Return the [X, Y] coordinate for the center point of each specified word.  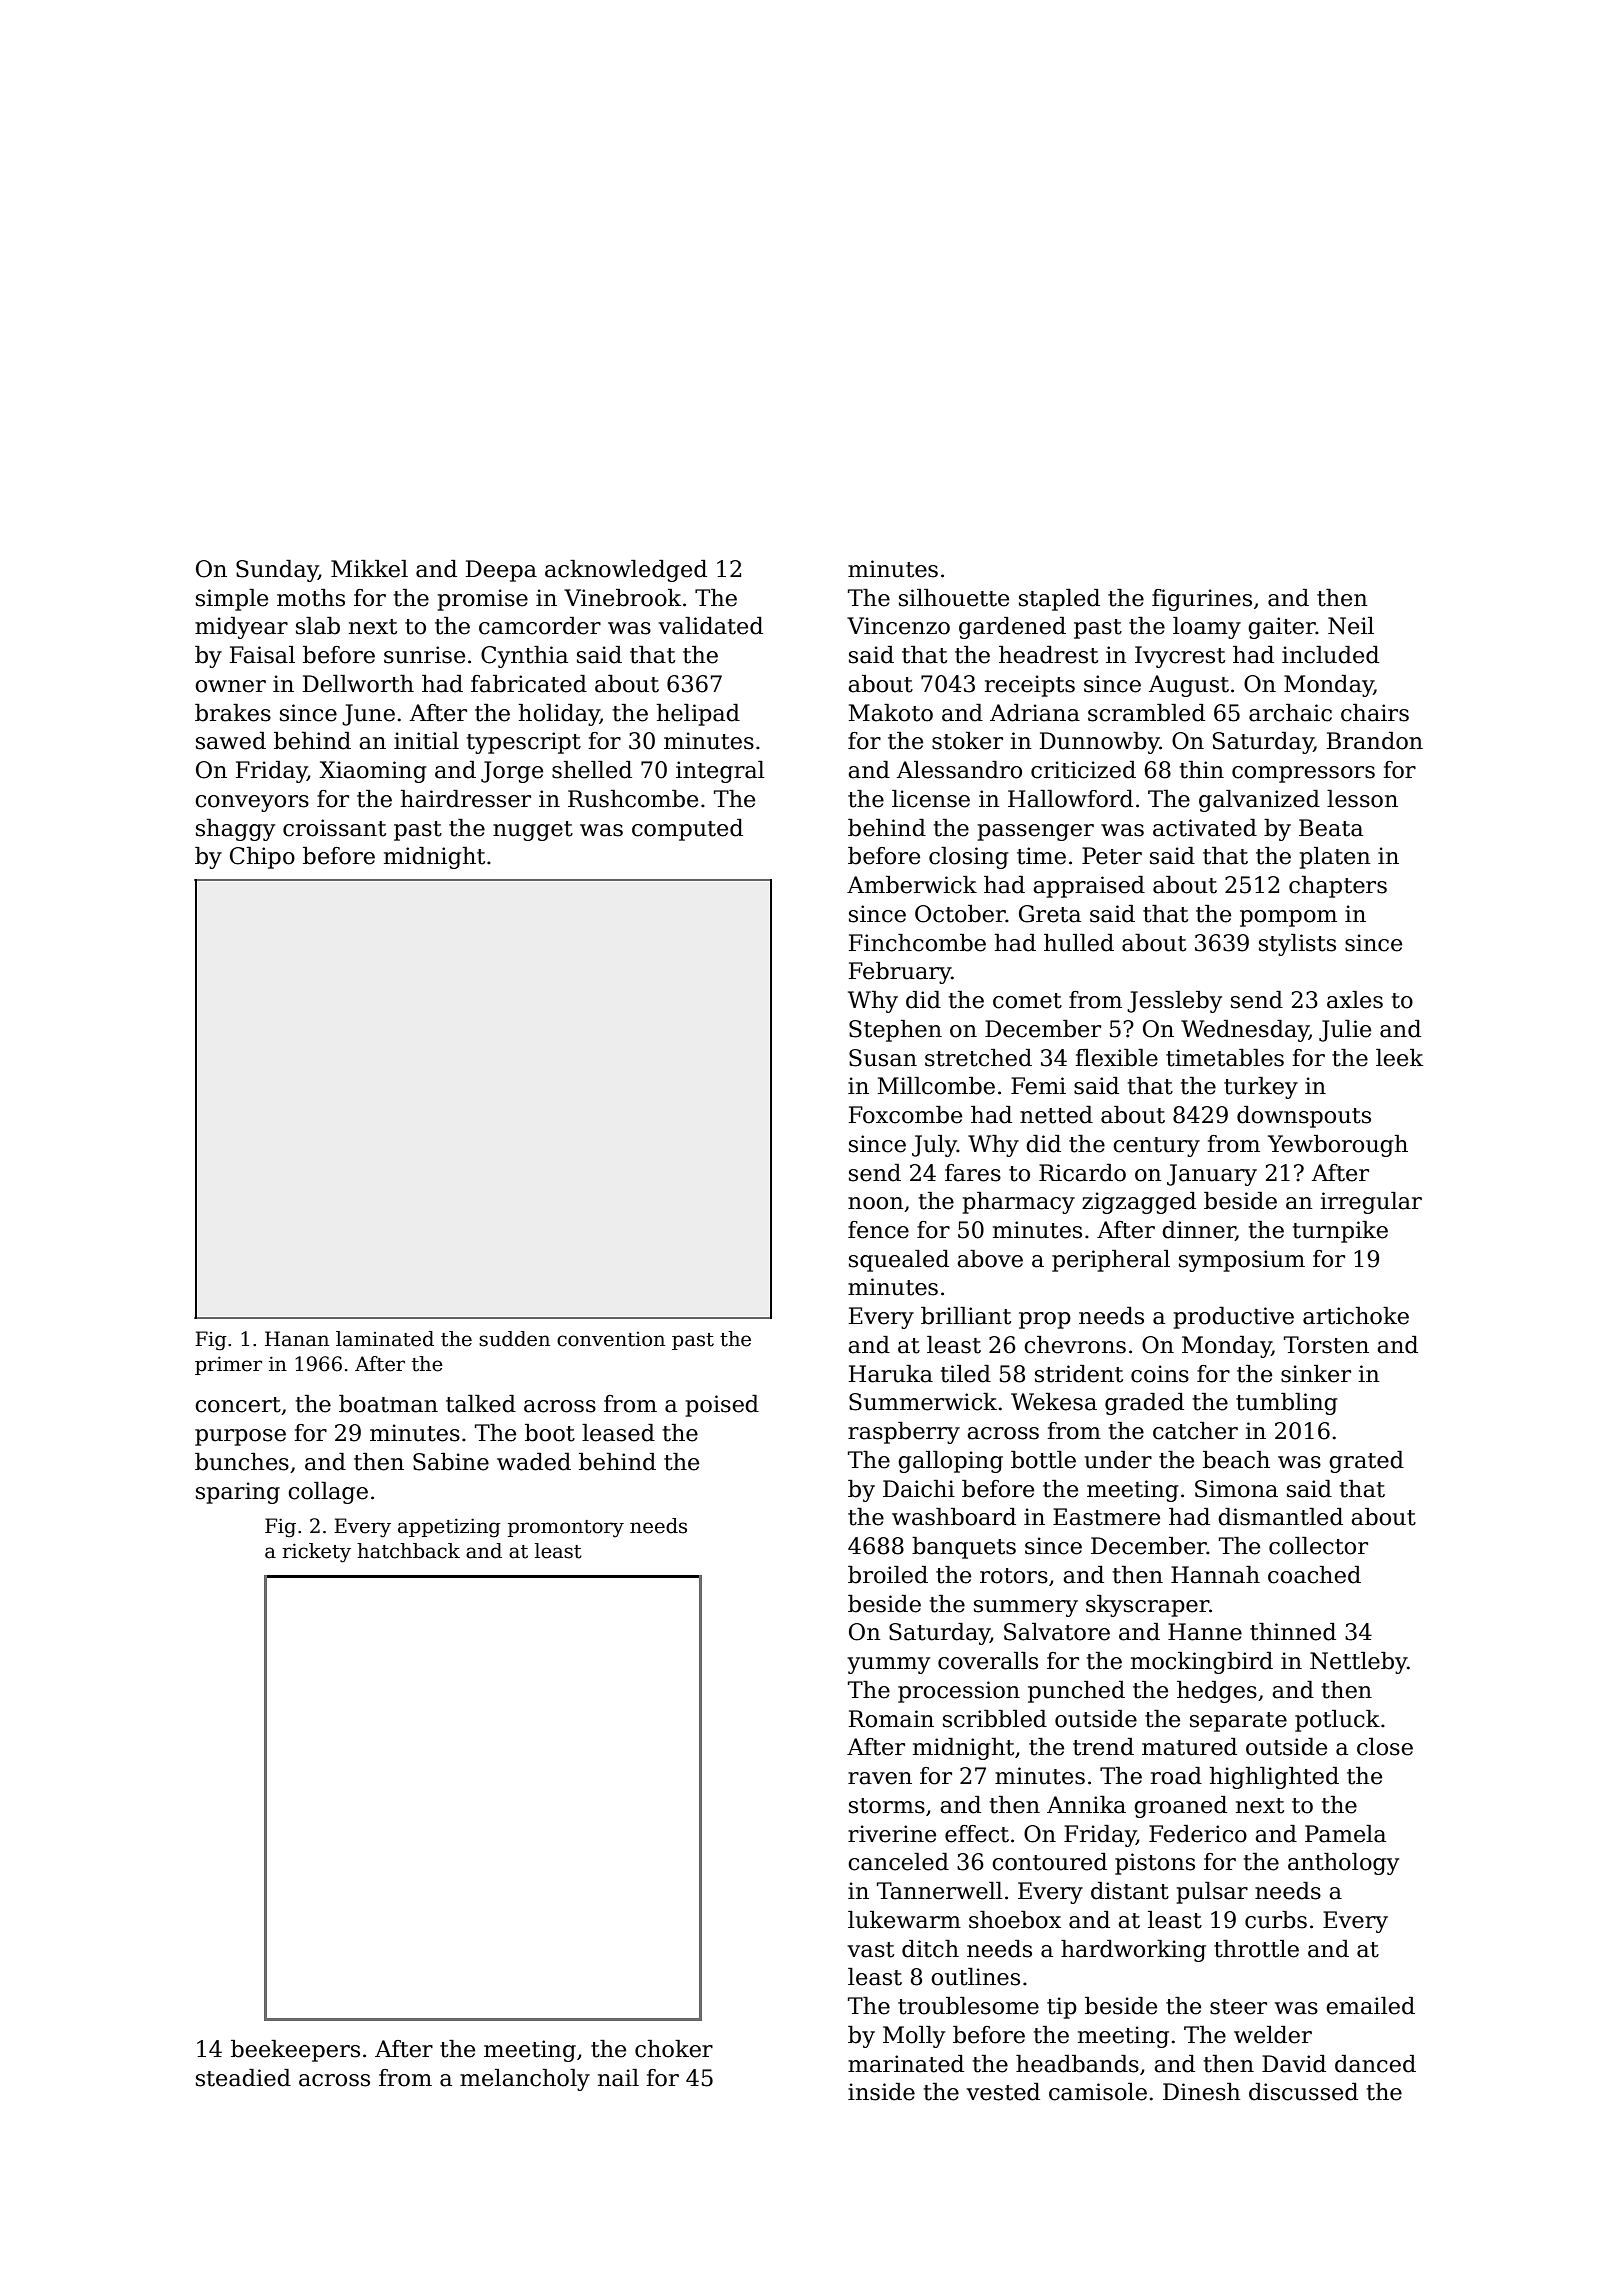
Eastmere [1106, 1517]
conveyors [252, 803]
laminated [385, 1339]
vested [1003, 2092]
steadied [243, 2078]
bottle [1043, 1460]
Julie [1345, 1031]
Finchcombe [917, 943]
